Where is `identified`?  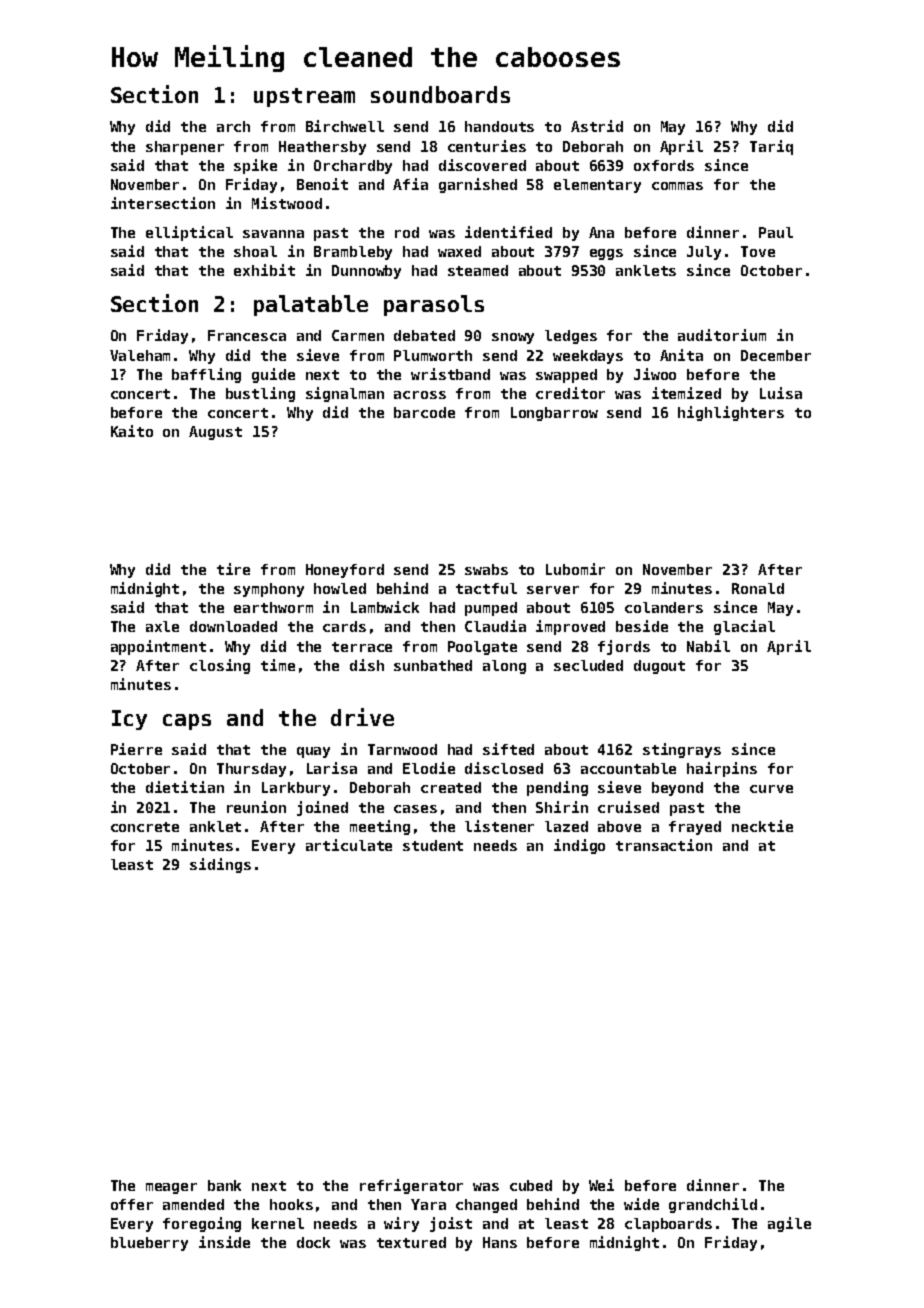 identified is located at coordinates (508, 232).
